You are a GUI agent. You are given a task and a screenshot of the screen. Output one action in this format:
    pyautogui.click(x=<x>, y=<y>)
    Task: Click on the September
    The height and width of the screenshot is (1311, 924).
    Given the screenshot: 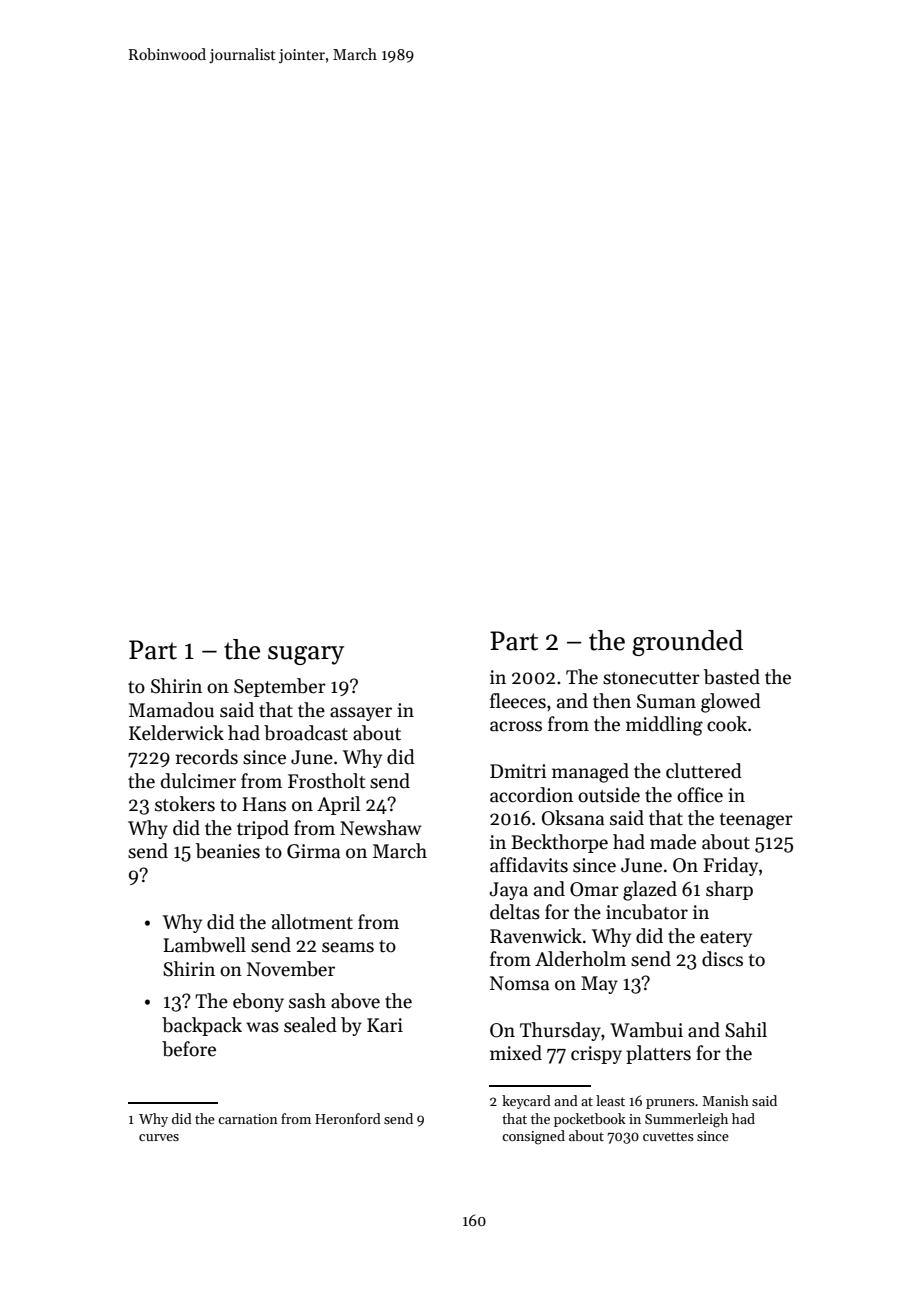 What is the action you would take?
    pyautogui.click(x=280, y=687)
